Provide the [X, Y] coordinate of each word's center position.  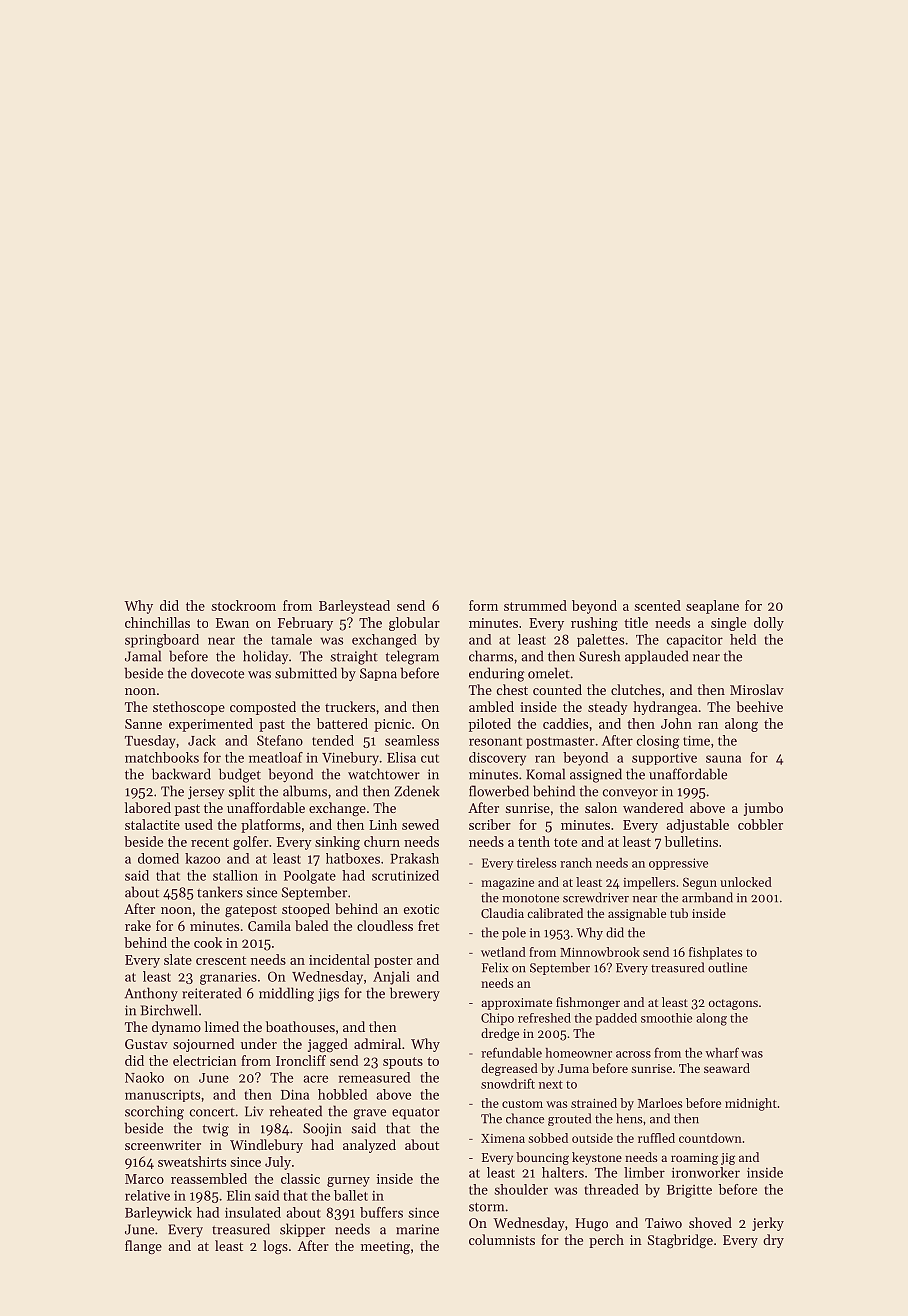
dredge [500, 1034]
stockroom [244, 605]
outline [727, 967]
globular [414, 624]
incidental [339, 959]
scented [658, 605]
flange [143, 1247]
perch [606, 1241]
